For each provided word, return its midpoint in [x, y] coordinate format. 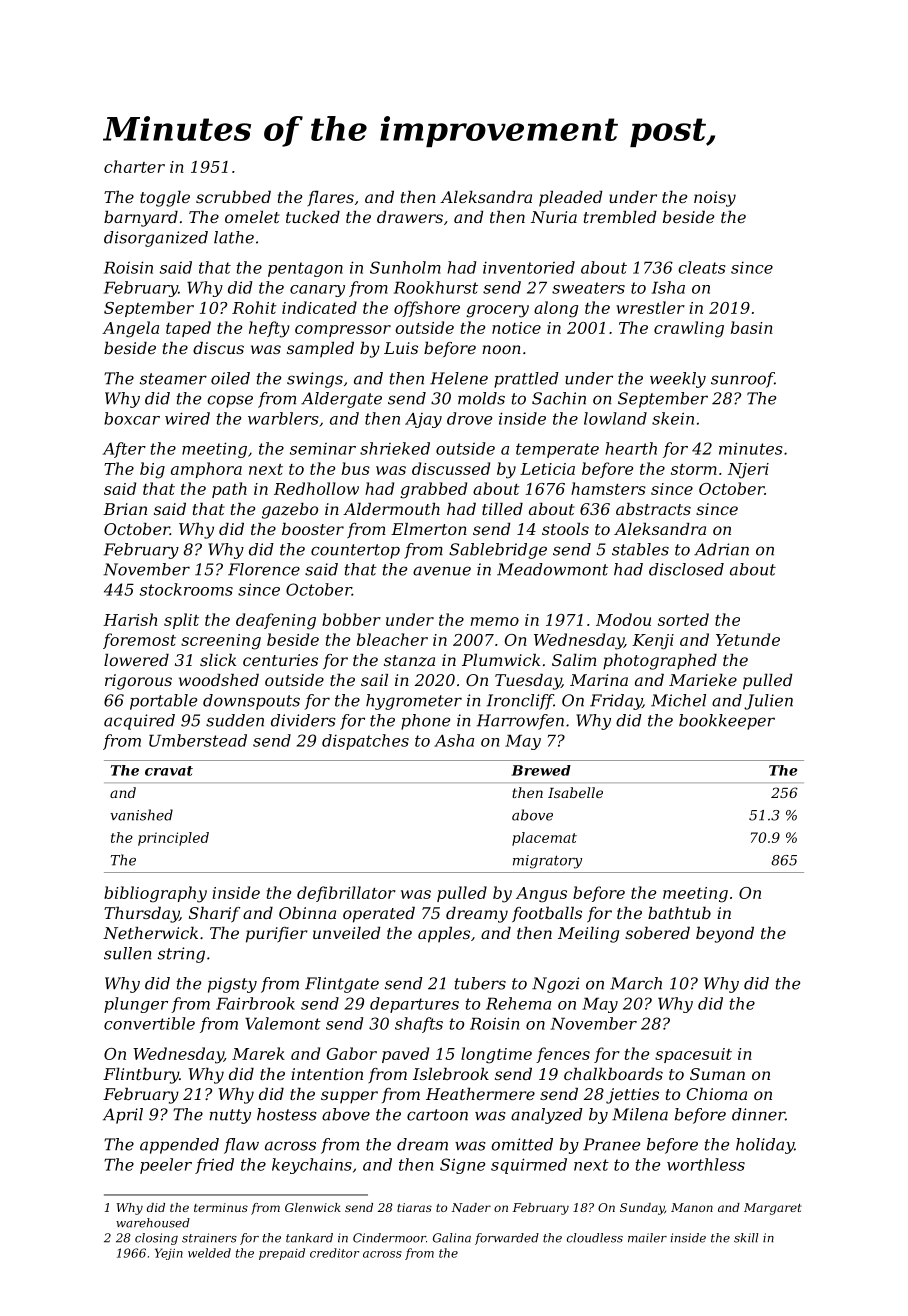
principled [173, 839]
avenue [442, 571]
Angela [130, 329]
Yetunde [748, 639]
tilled [502, 509]
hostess [287, 1114]
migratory [547, 862]
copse [230, 401]
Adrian [721, 549]
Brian [125, 509]
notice [516, 328]
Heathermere [480, 1094]
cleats [702, 267]
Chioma [717, 1094]
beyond [725, 935]
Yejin [169, 1254]
